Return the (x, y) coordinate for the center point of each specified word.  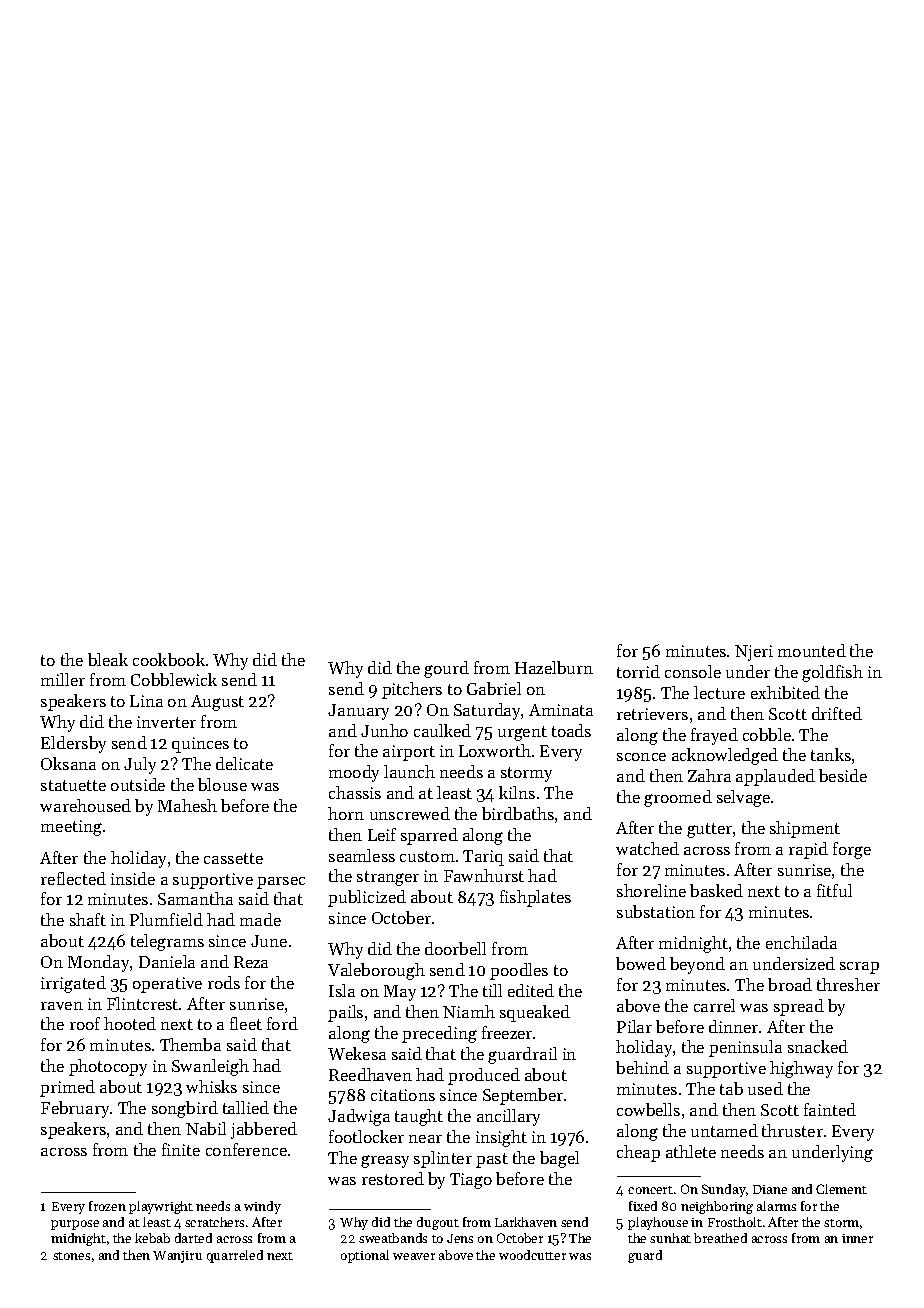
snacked (818, 1046)
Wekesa (357, 1053)
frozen (107, 1206)
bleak (108, 659)
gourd (446, 669)
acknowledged (725, 756)
